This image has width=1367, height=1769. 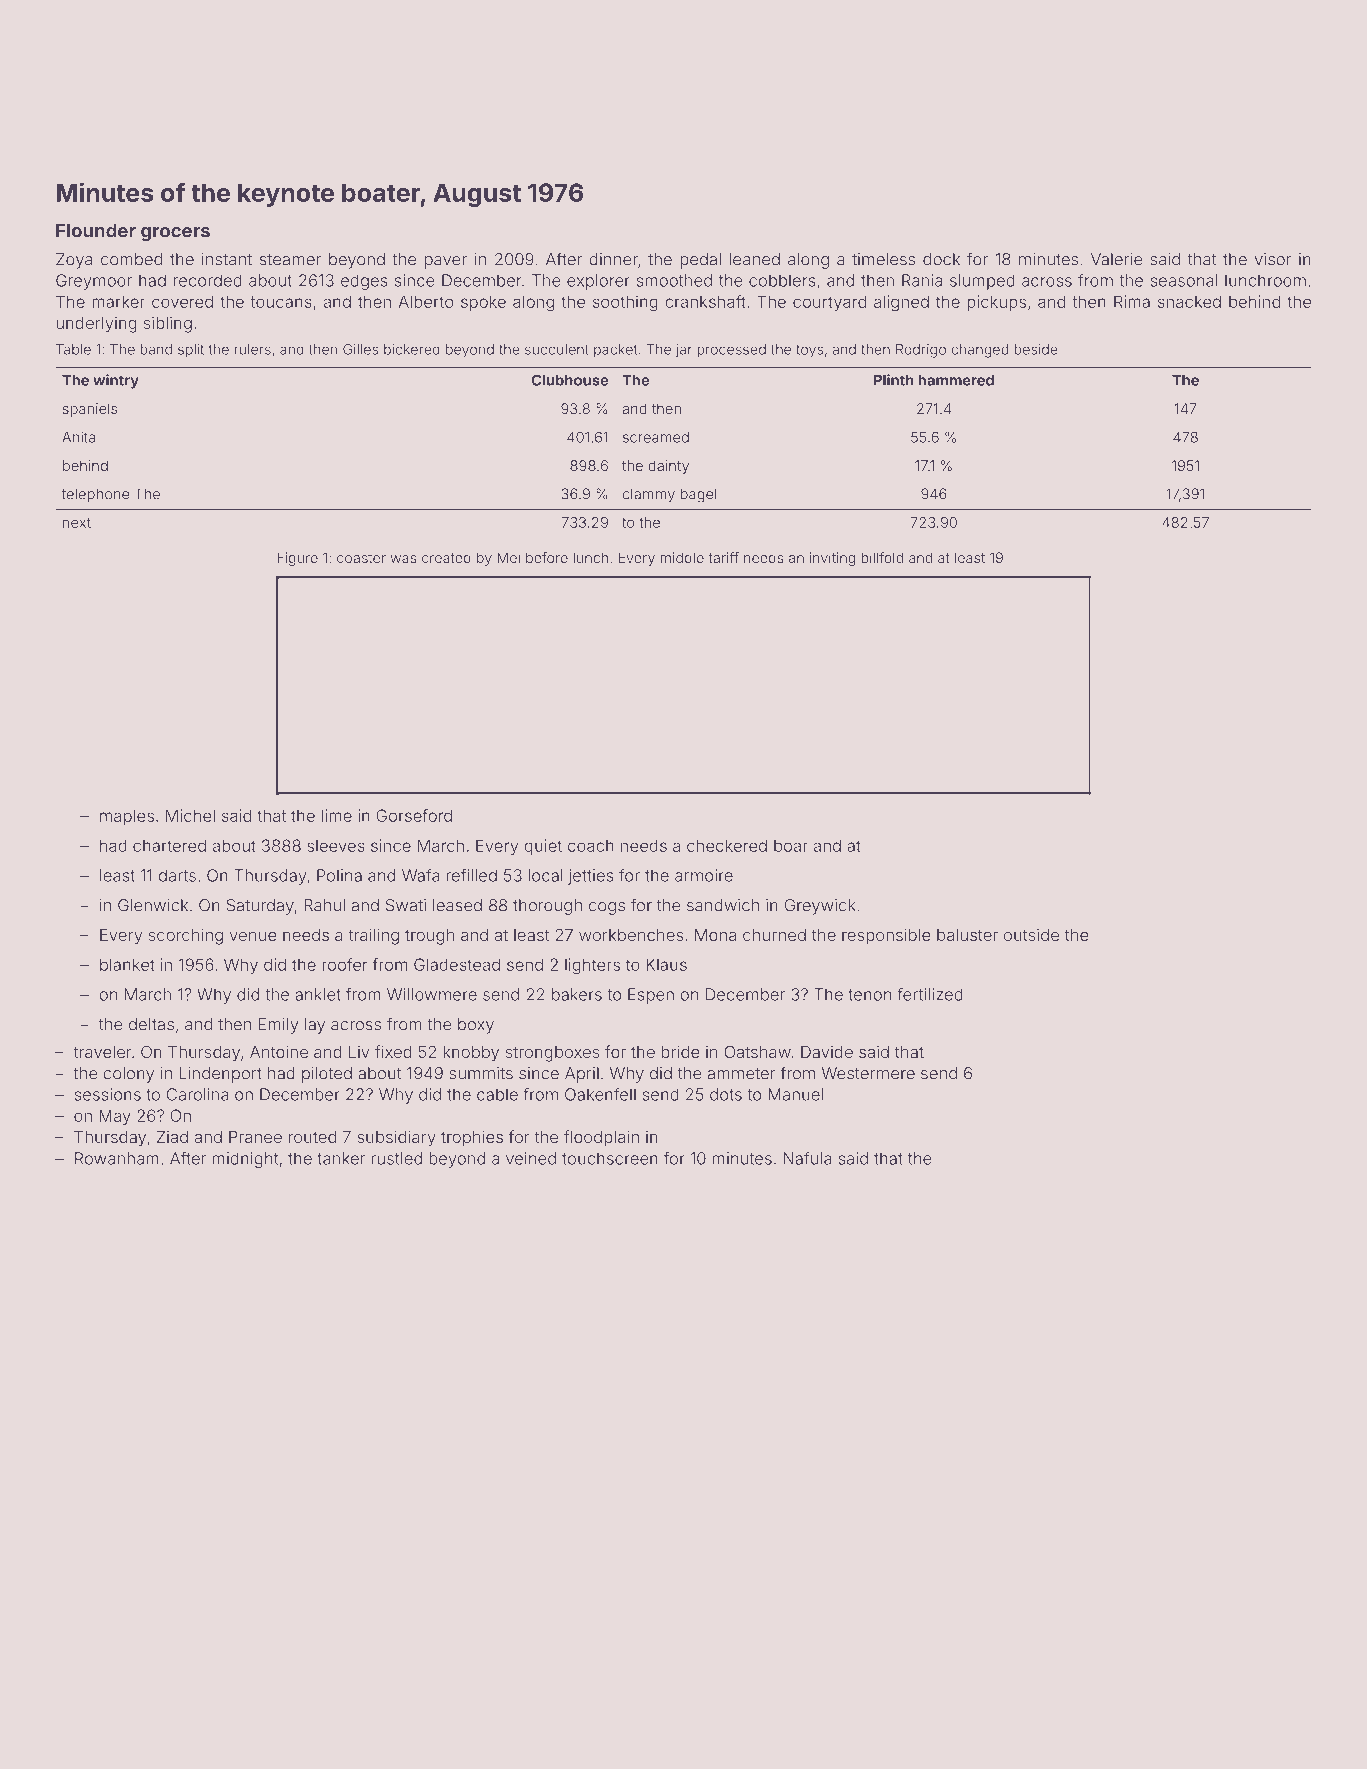 What do you see at coordinates (297, 559) in the image?
I see `Figure` at bounding box center [297, 559].
